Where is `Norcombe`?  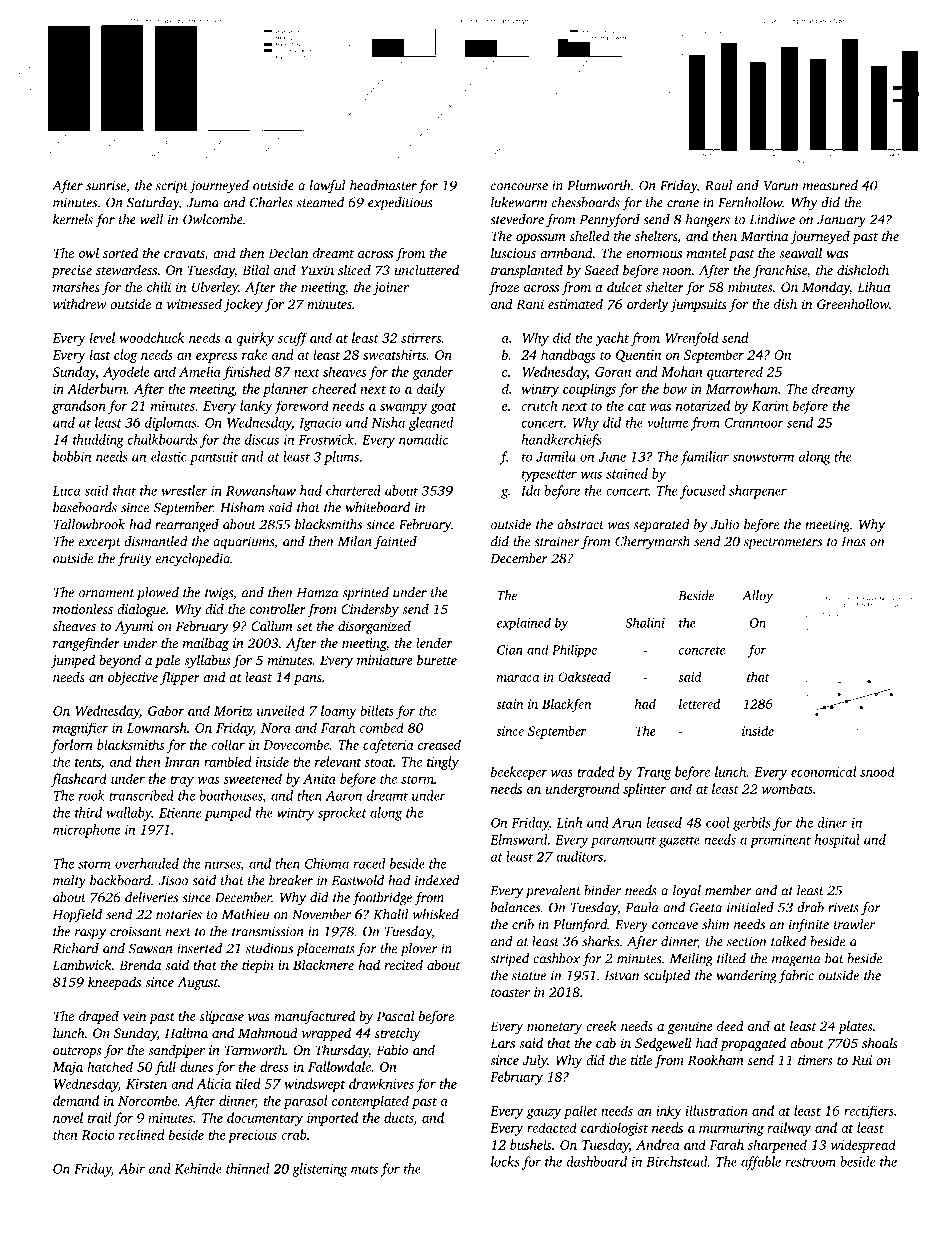
Norcombe is located at coordinates (148, 1100).
